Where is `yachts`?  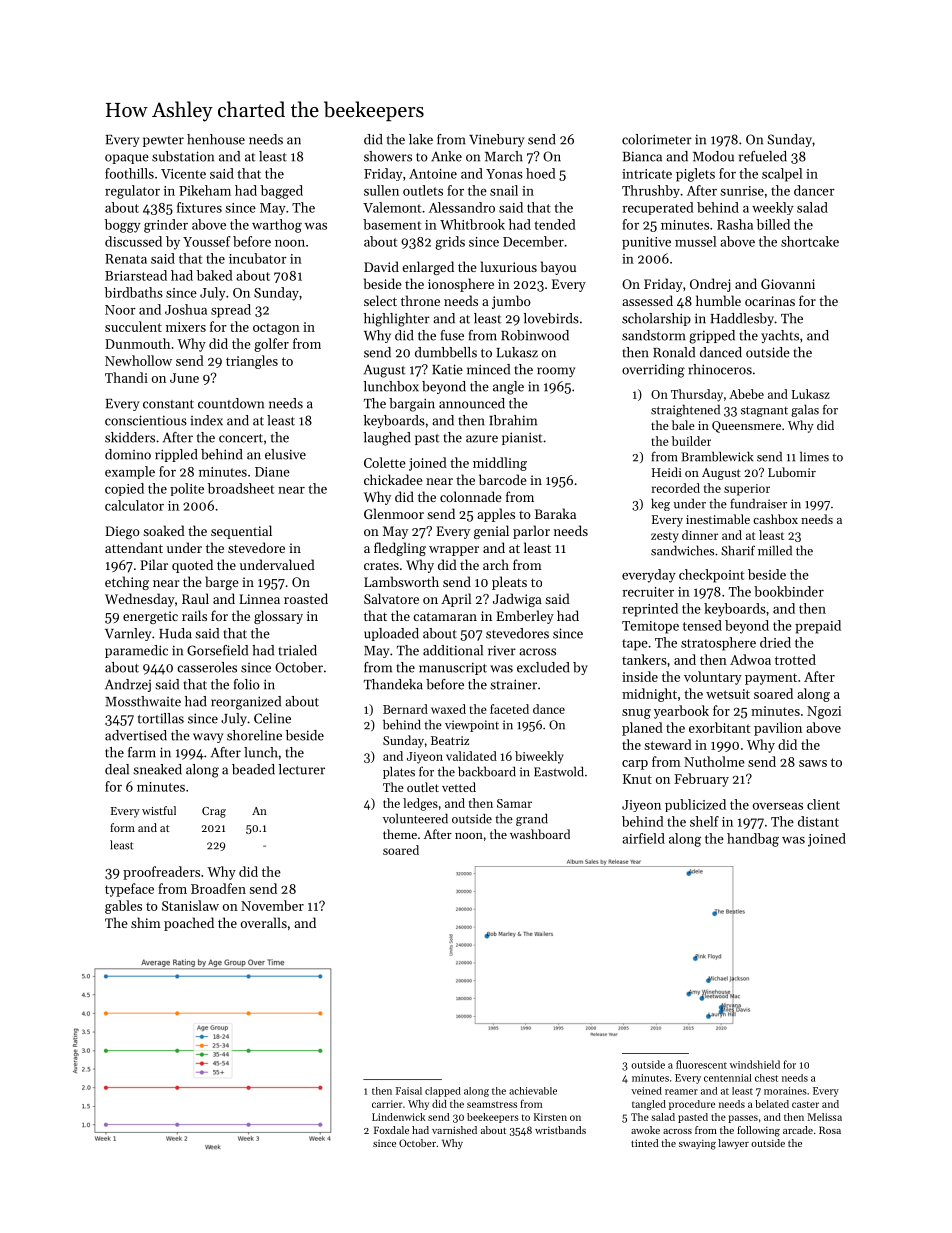
yachts is located at coordinates (780, 336).
